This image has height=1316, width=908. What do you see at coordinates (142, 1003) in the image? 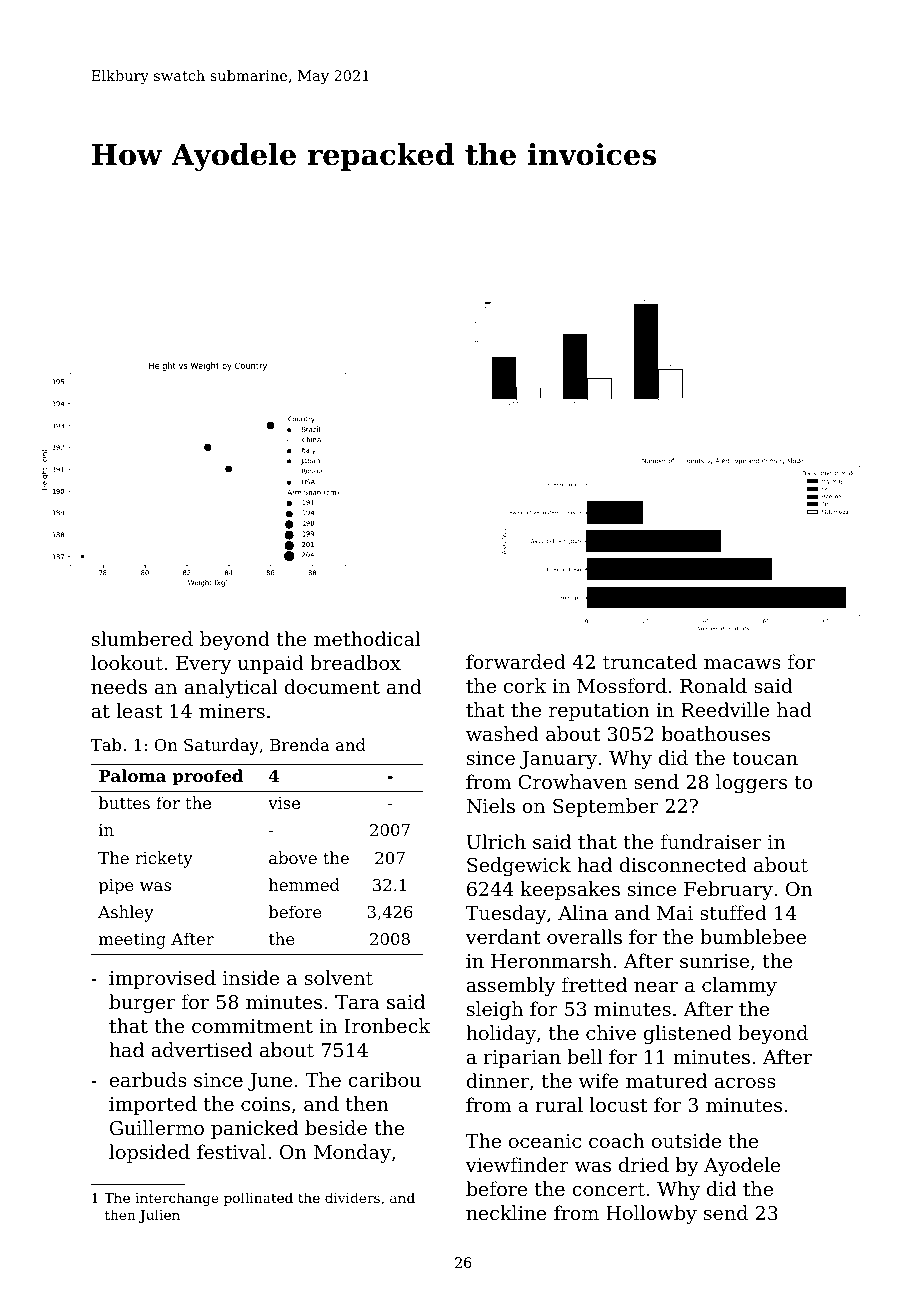
I see `burger` at bounding box center [142, 1003].
